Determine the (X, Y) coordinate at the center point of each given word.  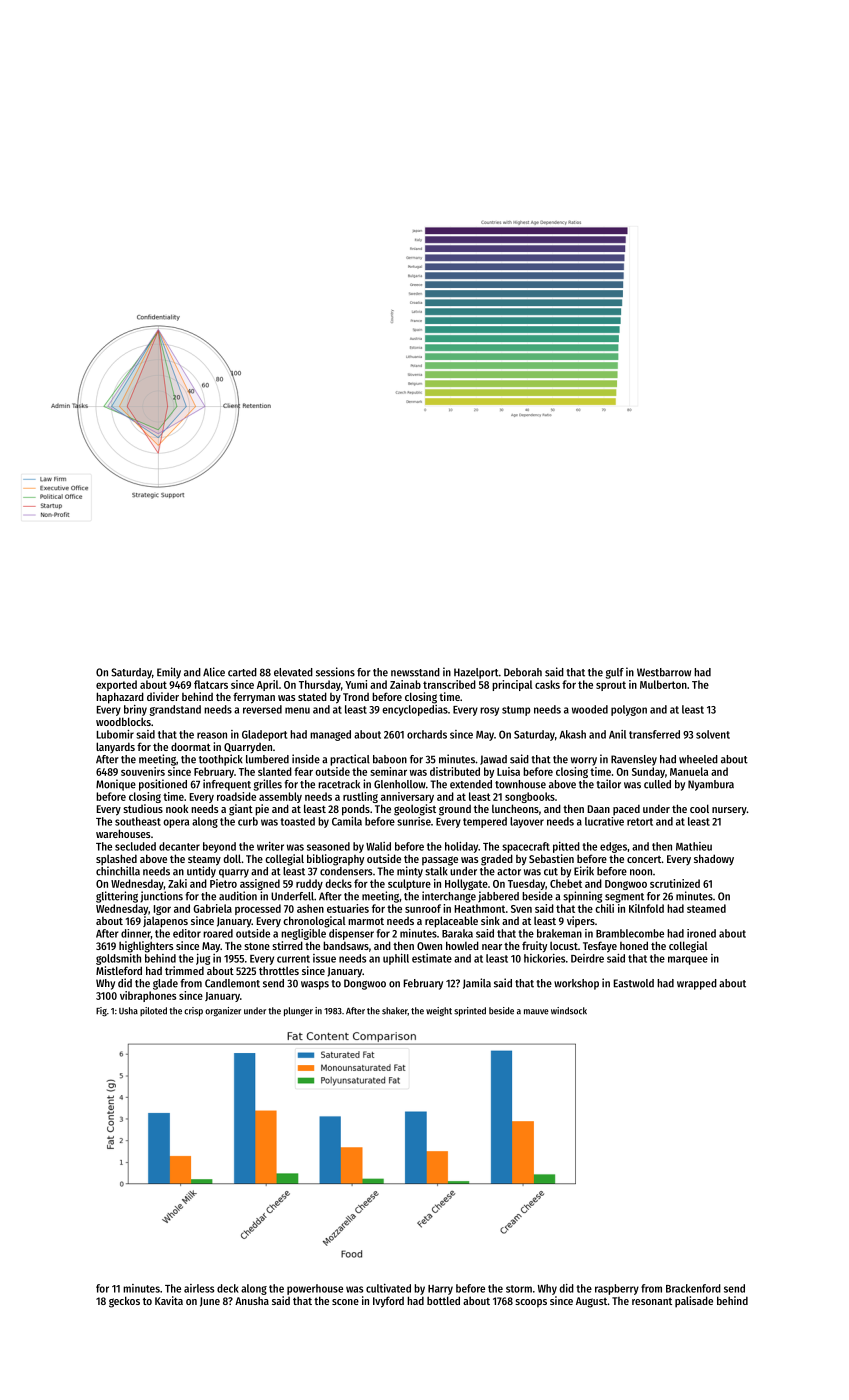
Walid (378, 846)
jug (203, 959)
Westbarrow (664, 672)
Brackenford (693, 1288)
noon (641, 872)
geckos (124, 1302)
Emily (169, 673)
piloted (153, 1011)
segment (624, 898)
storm (519, 1289)
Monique (116, 785)
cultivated (388, 1288)
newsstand (415, 672)
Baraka (457, 933)
